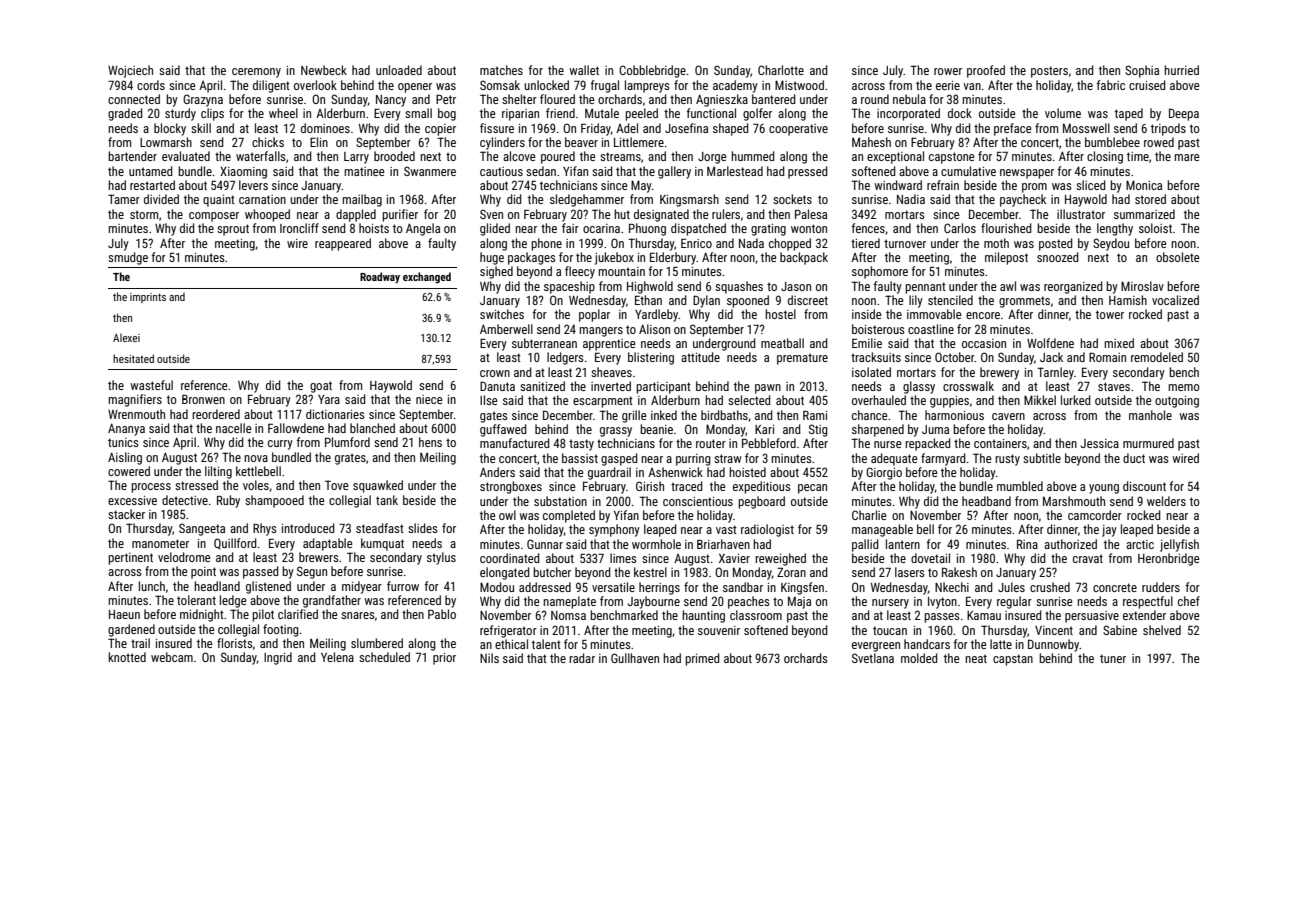 This image has width=1308, height=924. Describe the element at coordinates (507, 515) in the image. I see `owl` at that location.
